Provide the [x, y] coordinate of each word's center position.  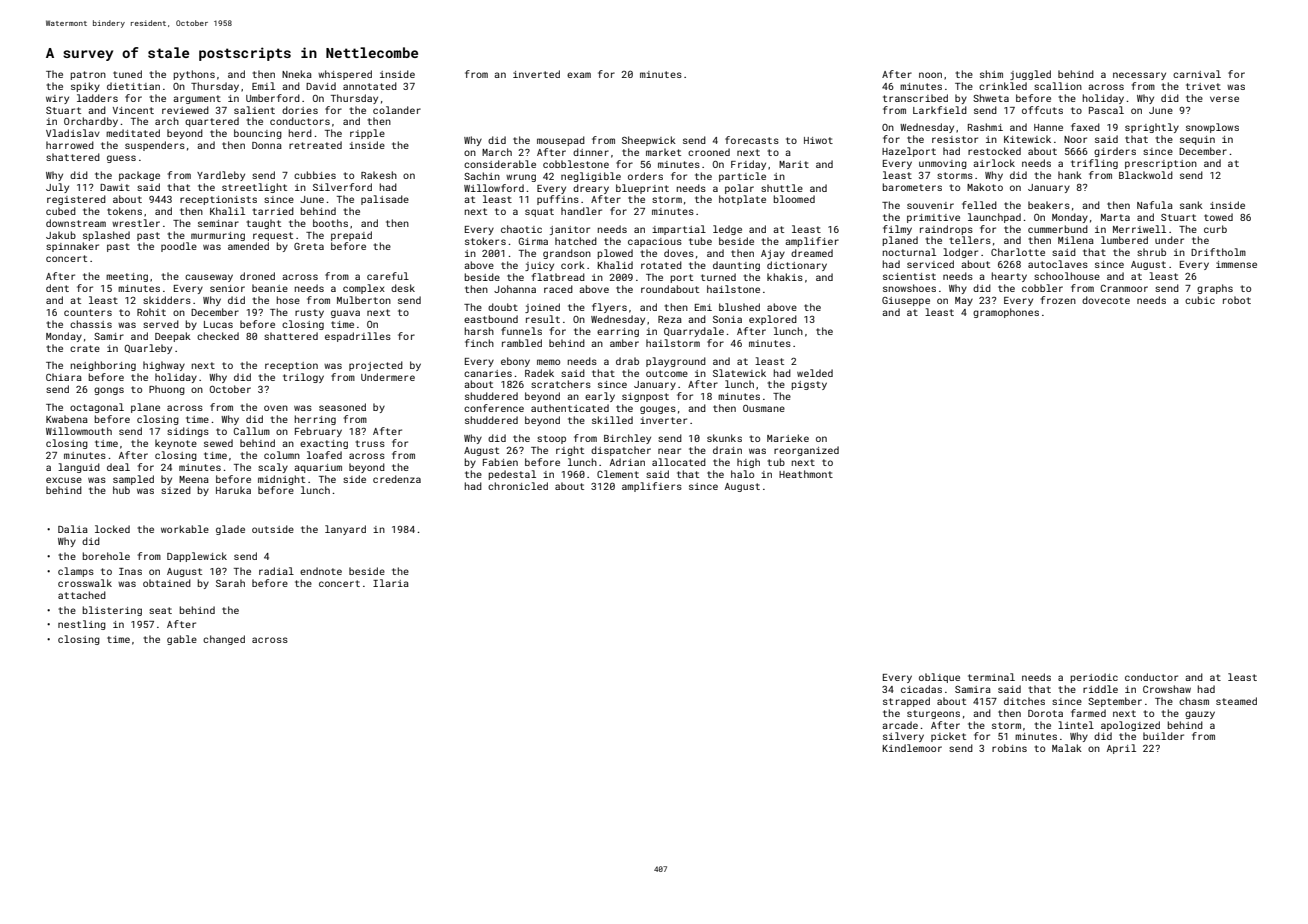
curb [1215, 229]
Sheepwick [649, 141]
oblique [939, 678]
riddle [1100, 689]
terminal [991, 677]
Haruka [233, 490]
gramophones [1006, 313]
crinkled [1003, 86]
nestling [82, 625]
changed [224, 640]
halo [742, 474]
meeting [127, 277]
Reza [670, 319]
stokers [485, 241]
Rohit [151, 312]
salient [254, 110]
